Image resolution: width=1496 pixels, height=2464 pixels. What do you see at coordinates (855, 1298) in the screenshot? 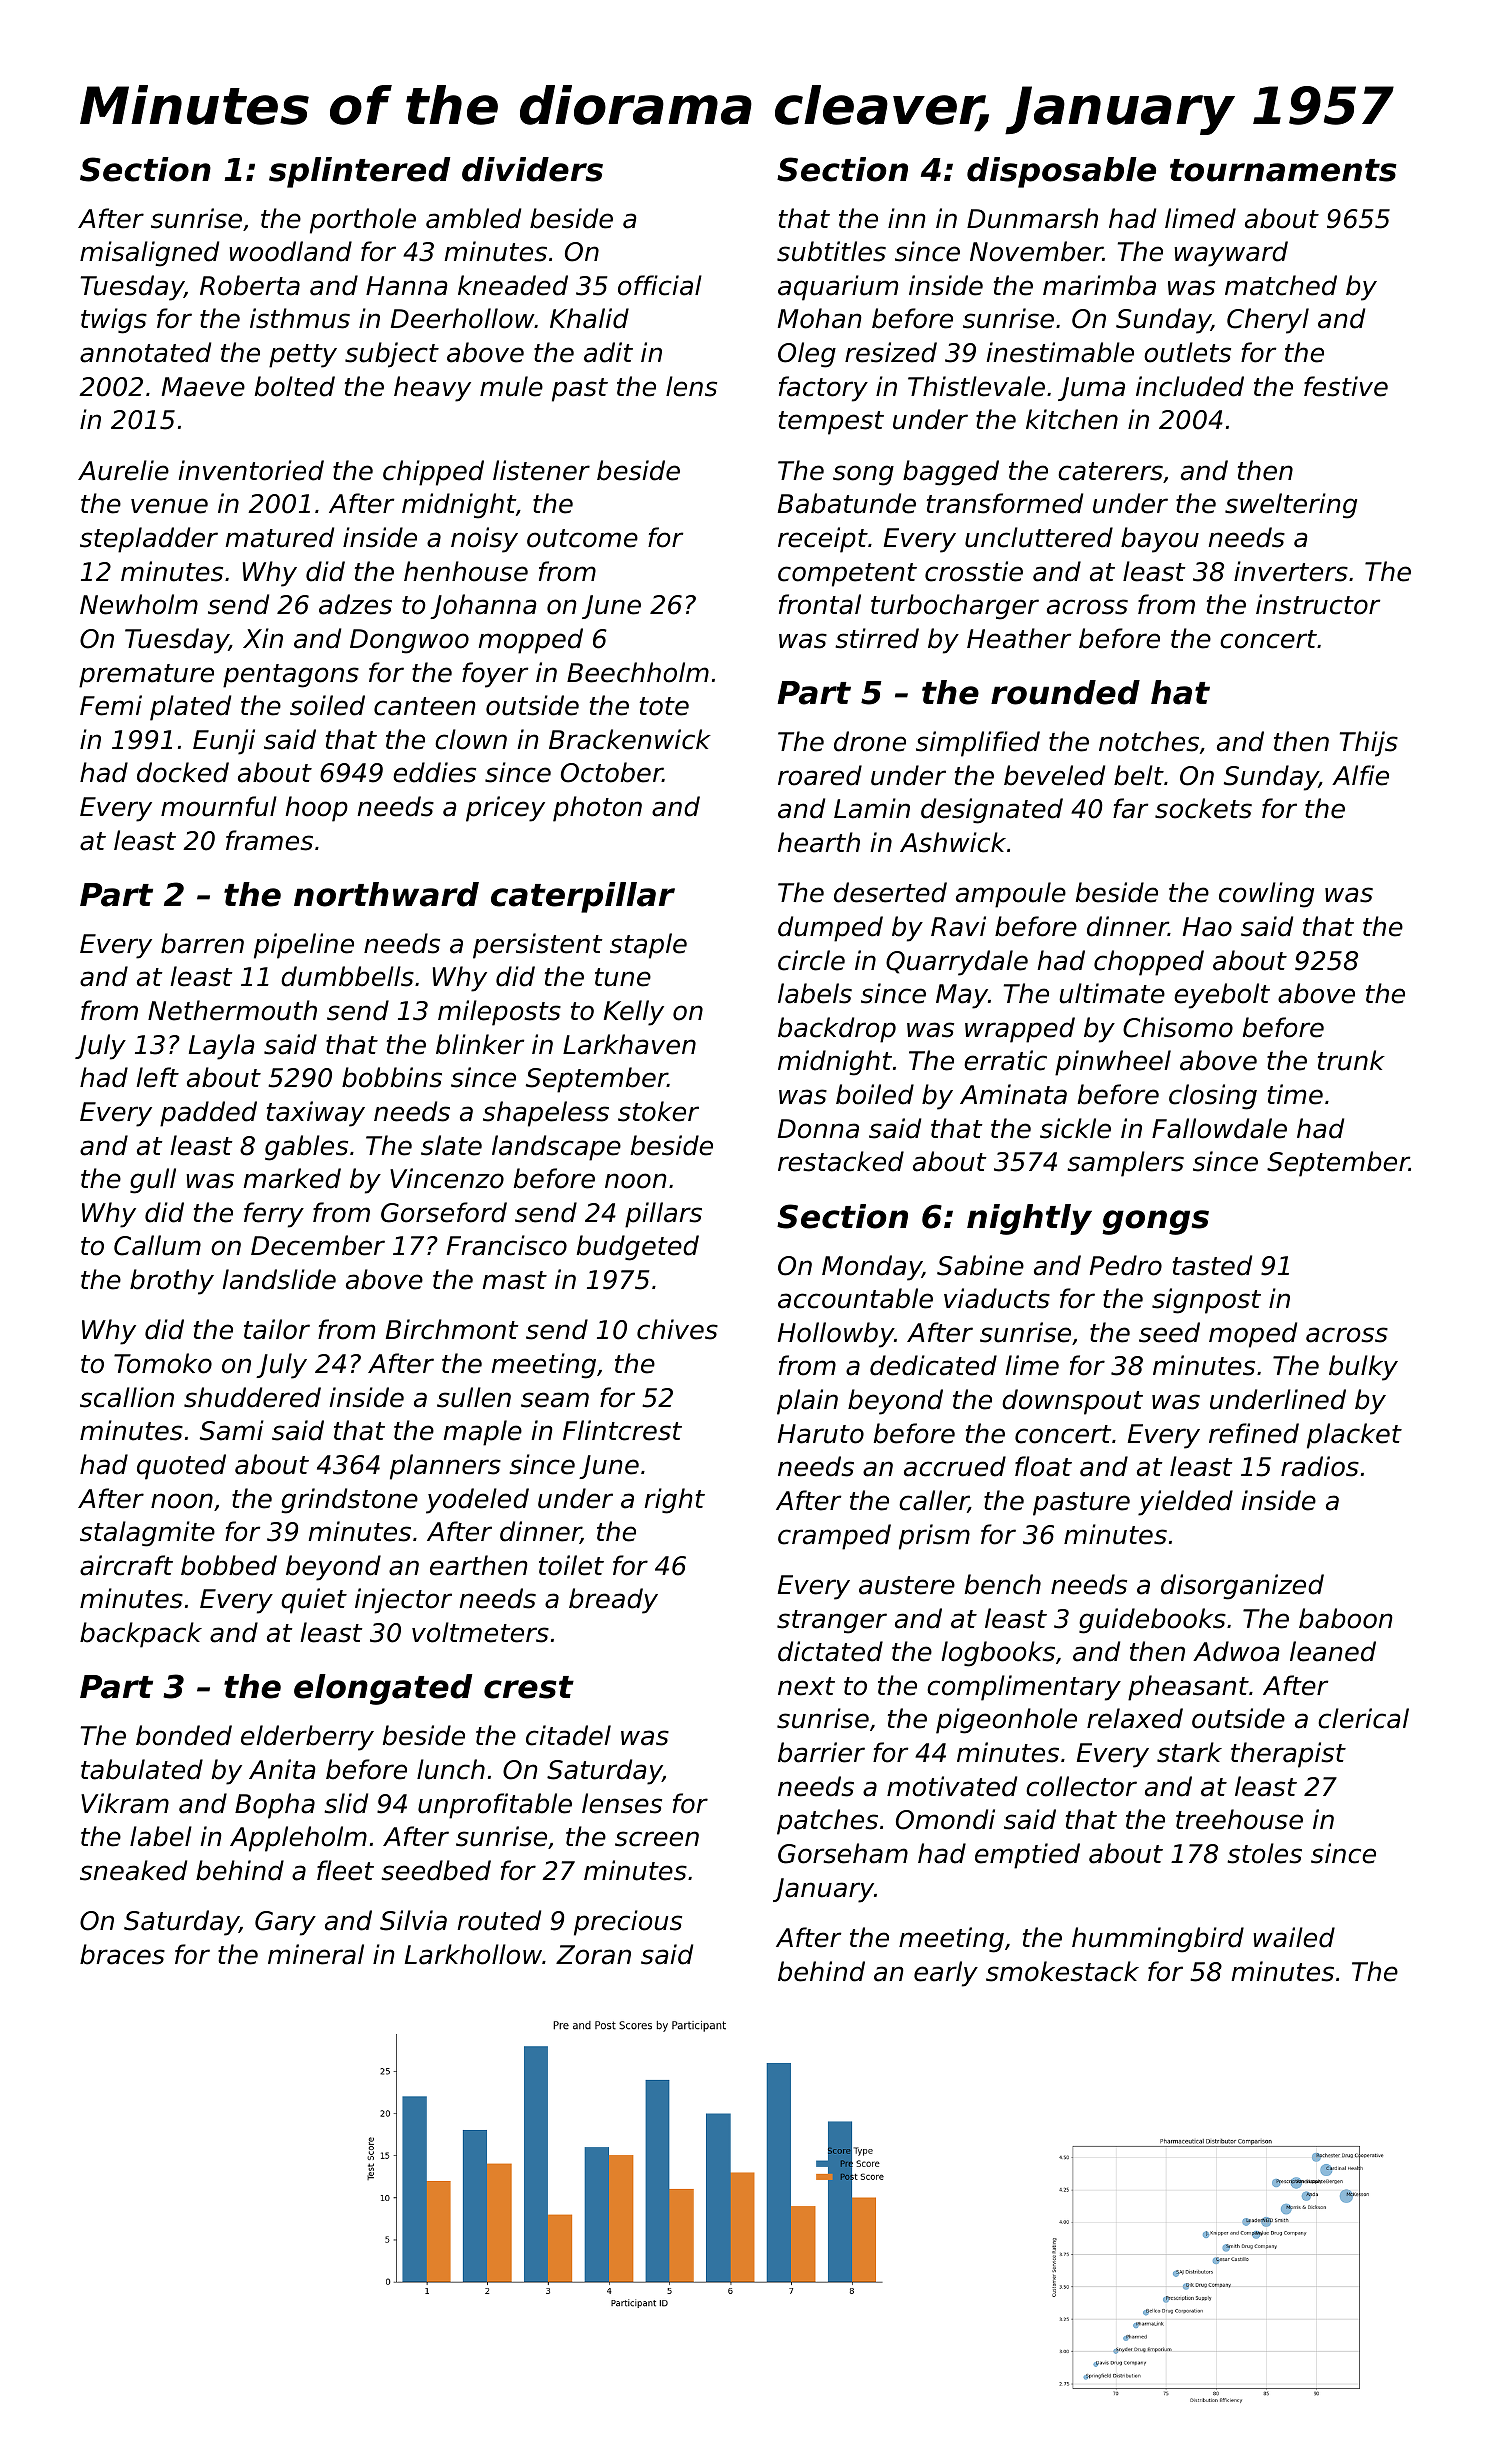
I see `accountable` at bounding box center [855, 1298].
